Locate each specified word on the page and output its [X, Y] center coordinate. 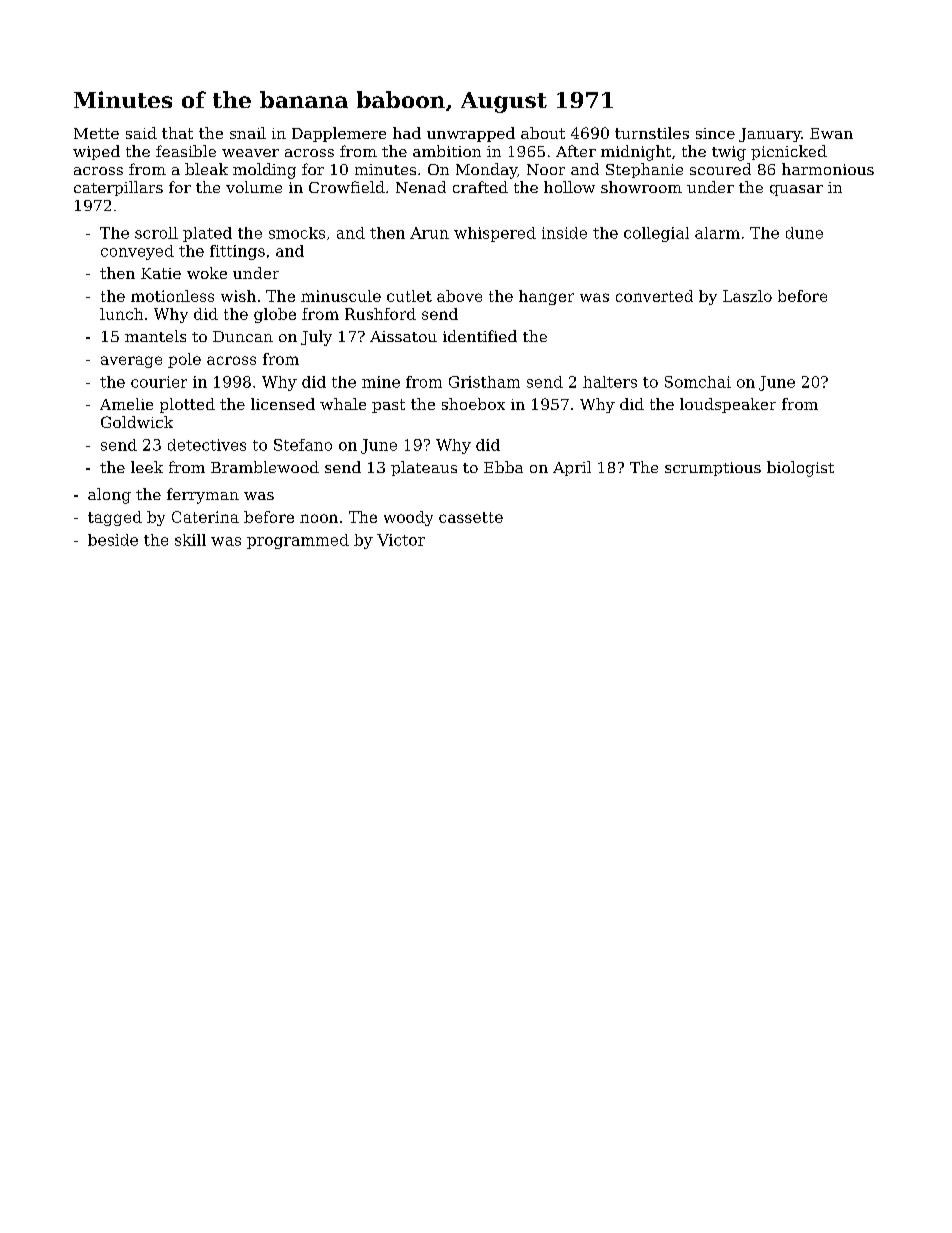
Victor [401, 540]
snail [248, 133]
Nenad [421, 187]
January [770, 135]
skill [190, 540]
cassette [471, 517]
